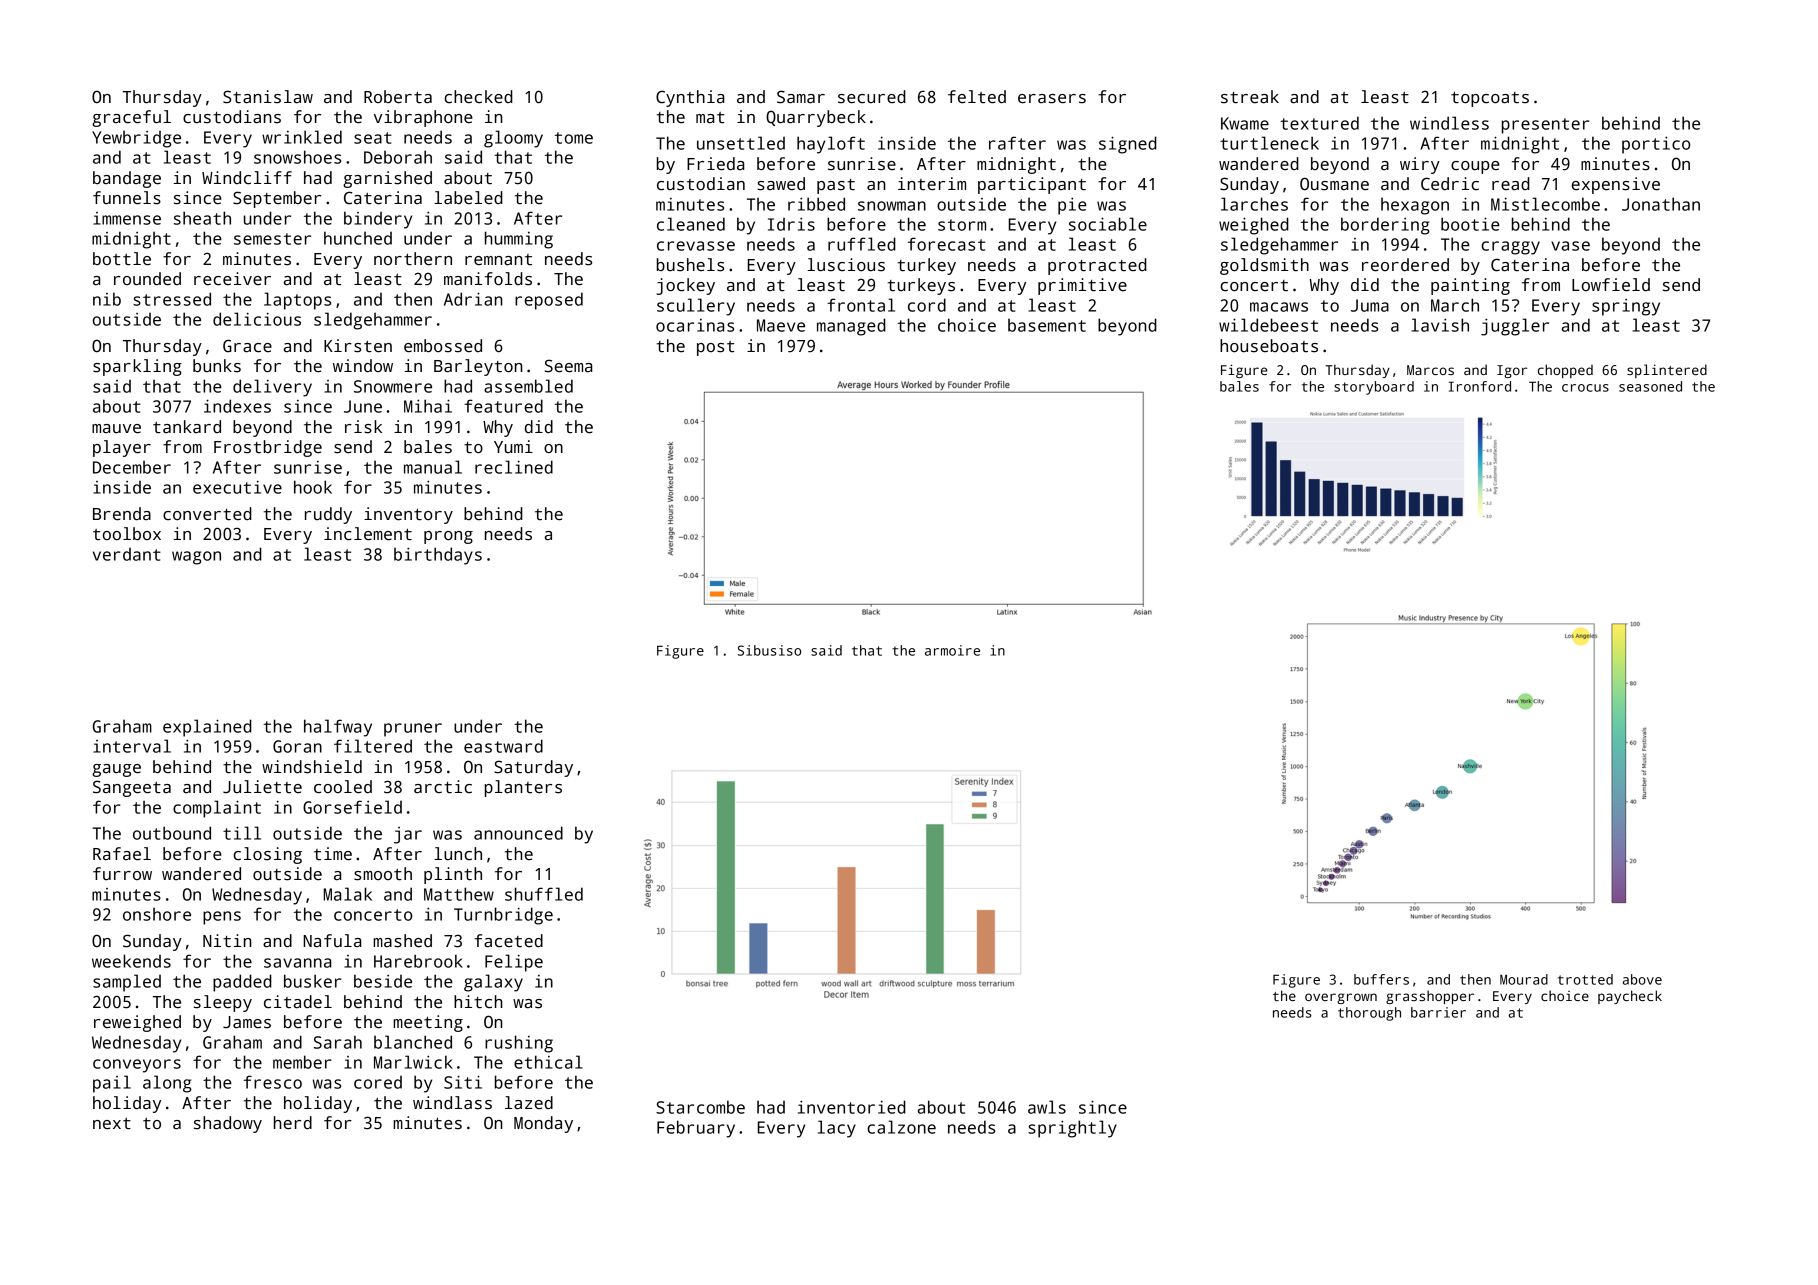 Image resolution: width=1818 pixels, height=1285 pixels. What do you see at coordinates (544, 894) in the screenshot?
I see `shuffled` at bounding box center [544, 894].
